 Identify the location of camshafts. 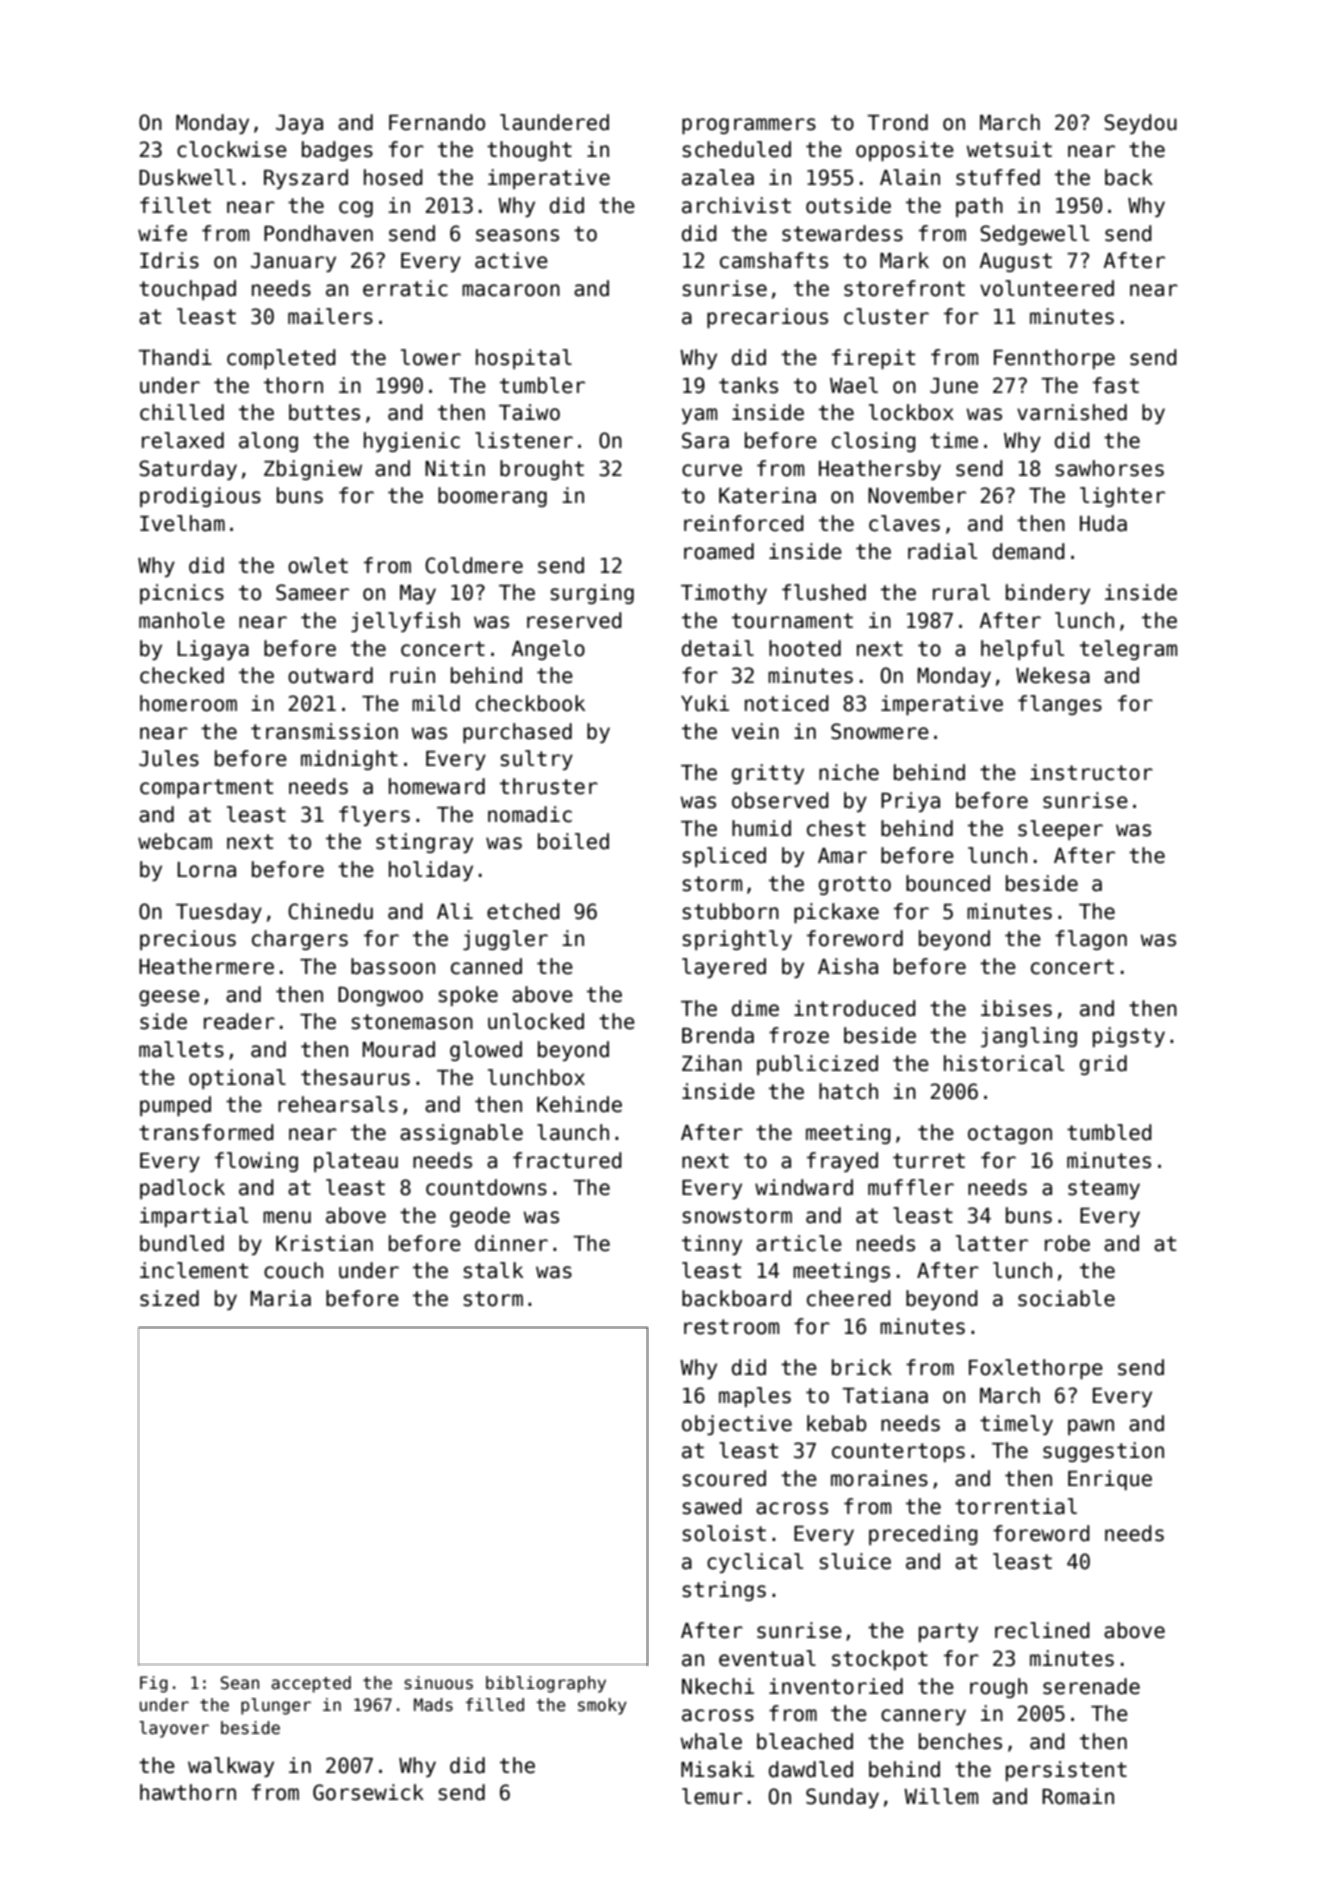
(774, 260).
